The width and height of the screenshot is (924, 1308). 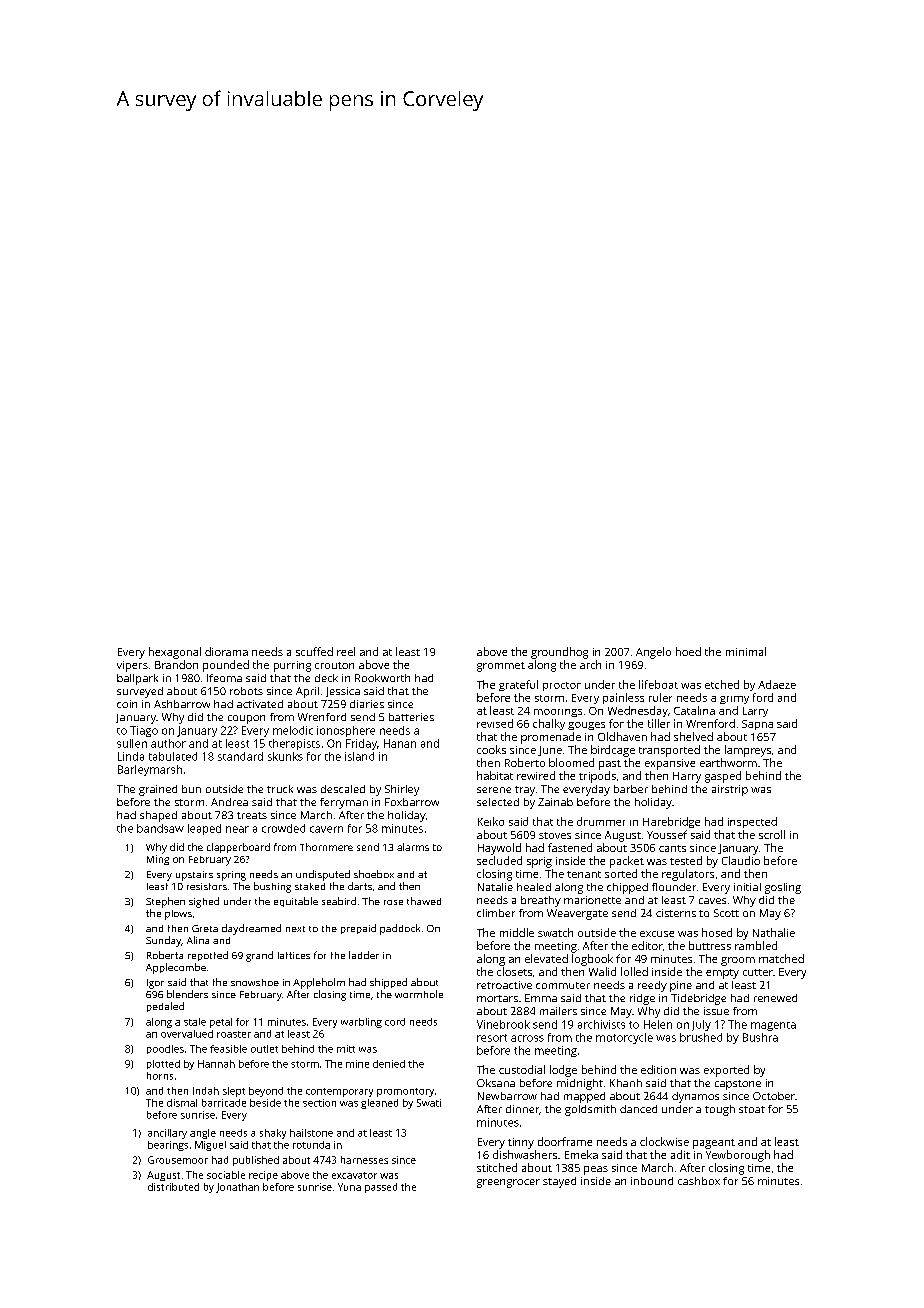 I want to click on feasible, so click(x=228, y=1049).
